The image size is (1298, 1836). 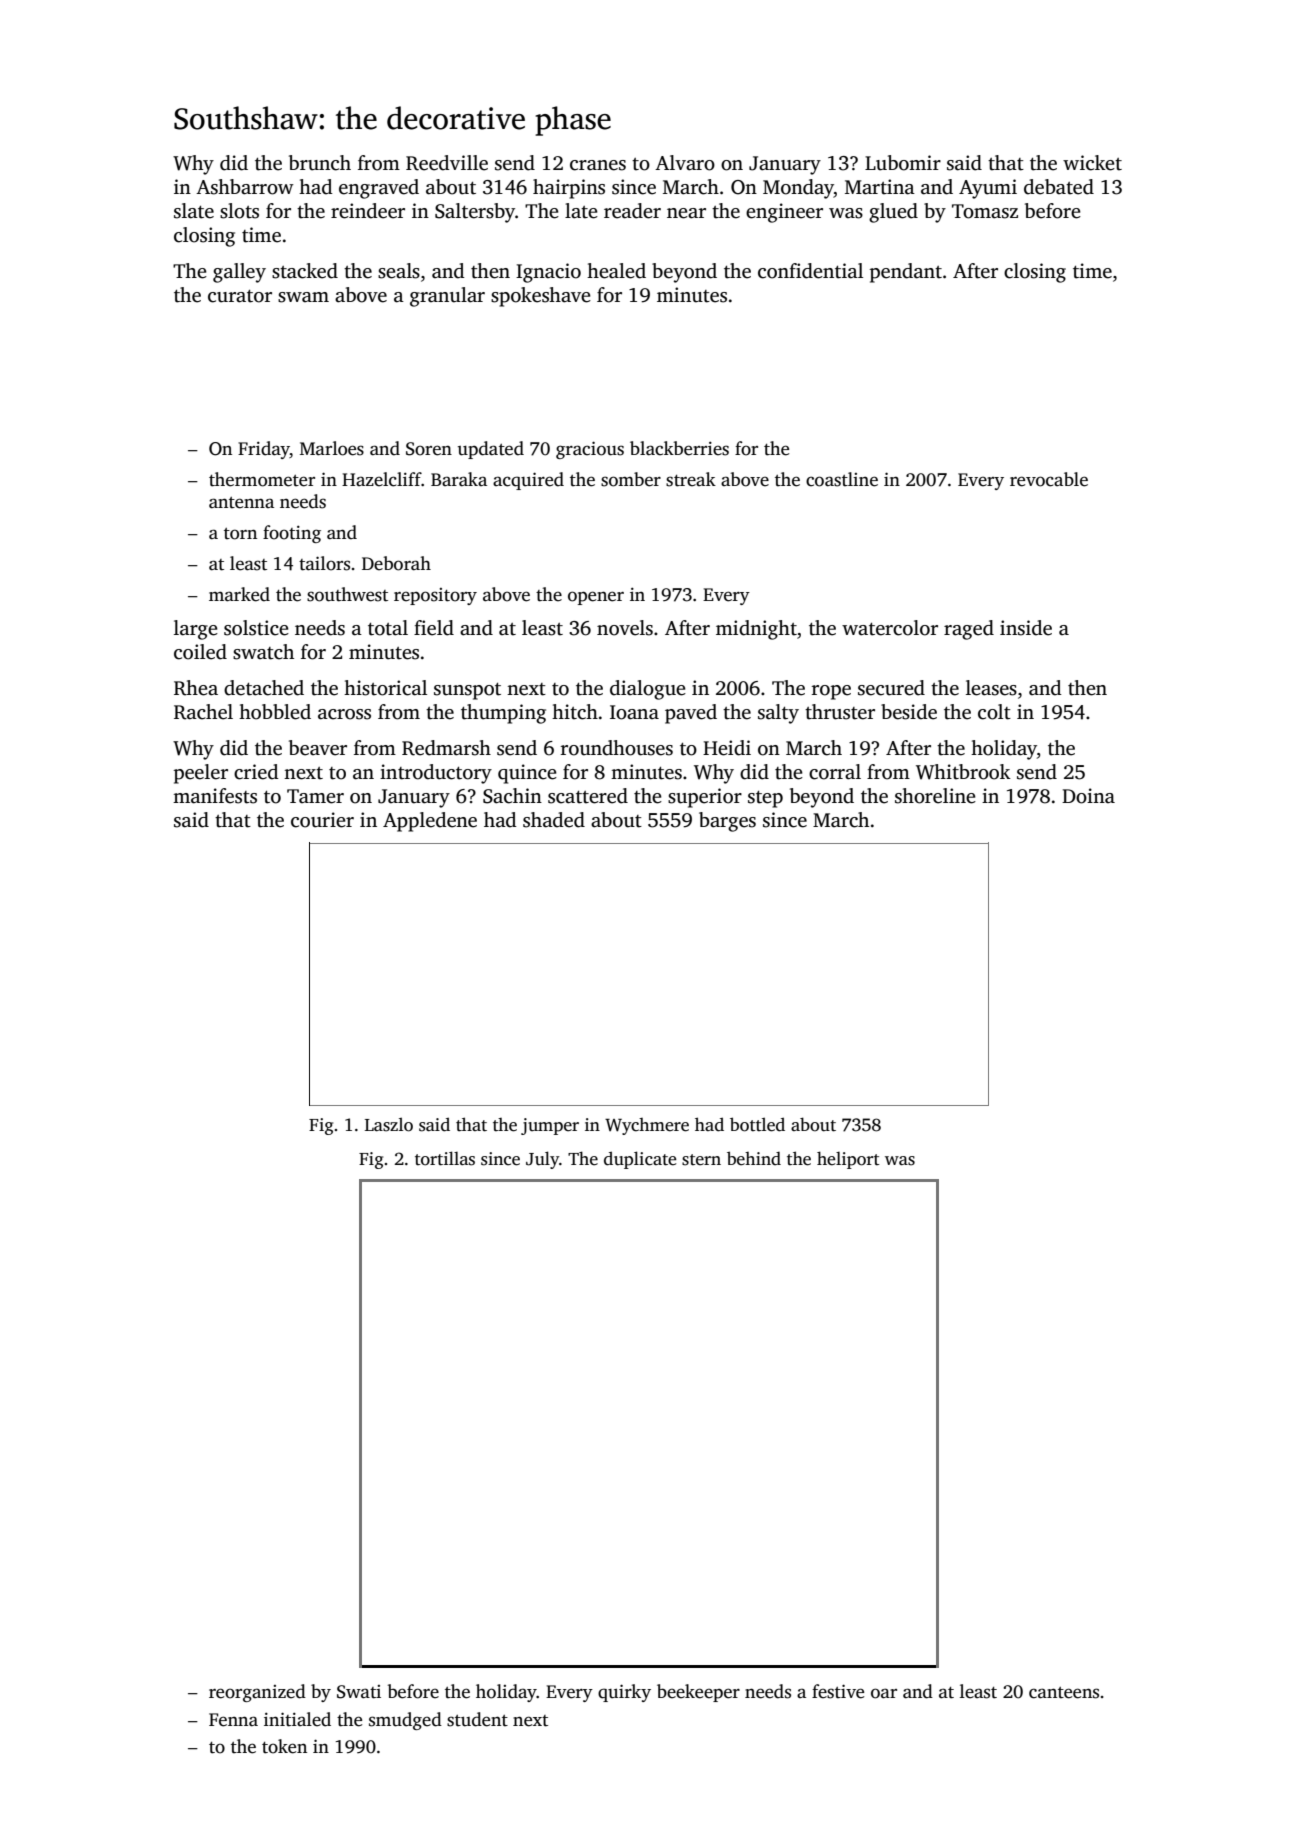 I want to click on tortillas, so click(x=445, y=1158).
